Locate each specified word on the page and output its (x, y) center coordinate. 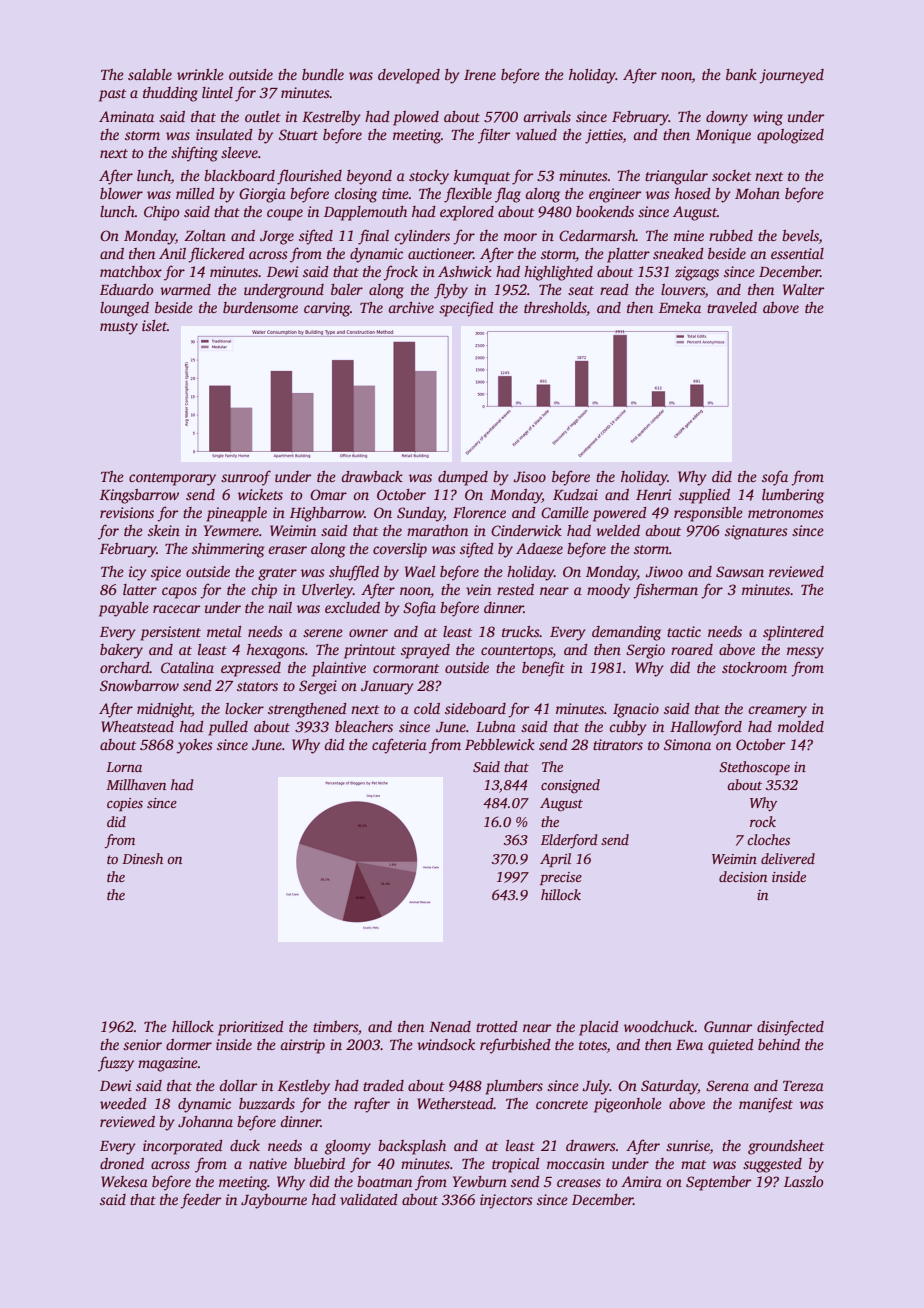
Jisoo (529, 477)
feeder (200, 1201)
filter (494, 136)
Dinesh (142, 858)
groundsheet (786, 1147)
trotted (497, 1026)
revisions (127, 512)
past (112, 95)
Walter (803, 289)
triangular (676, 177)
